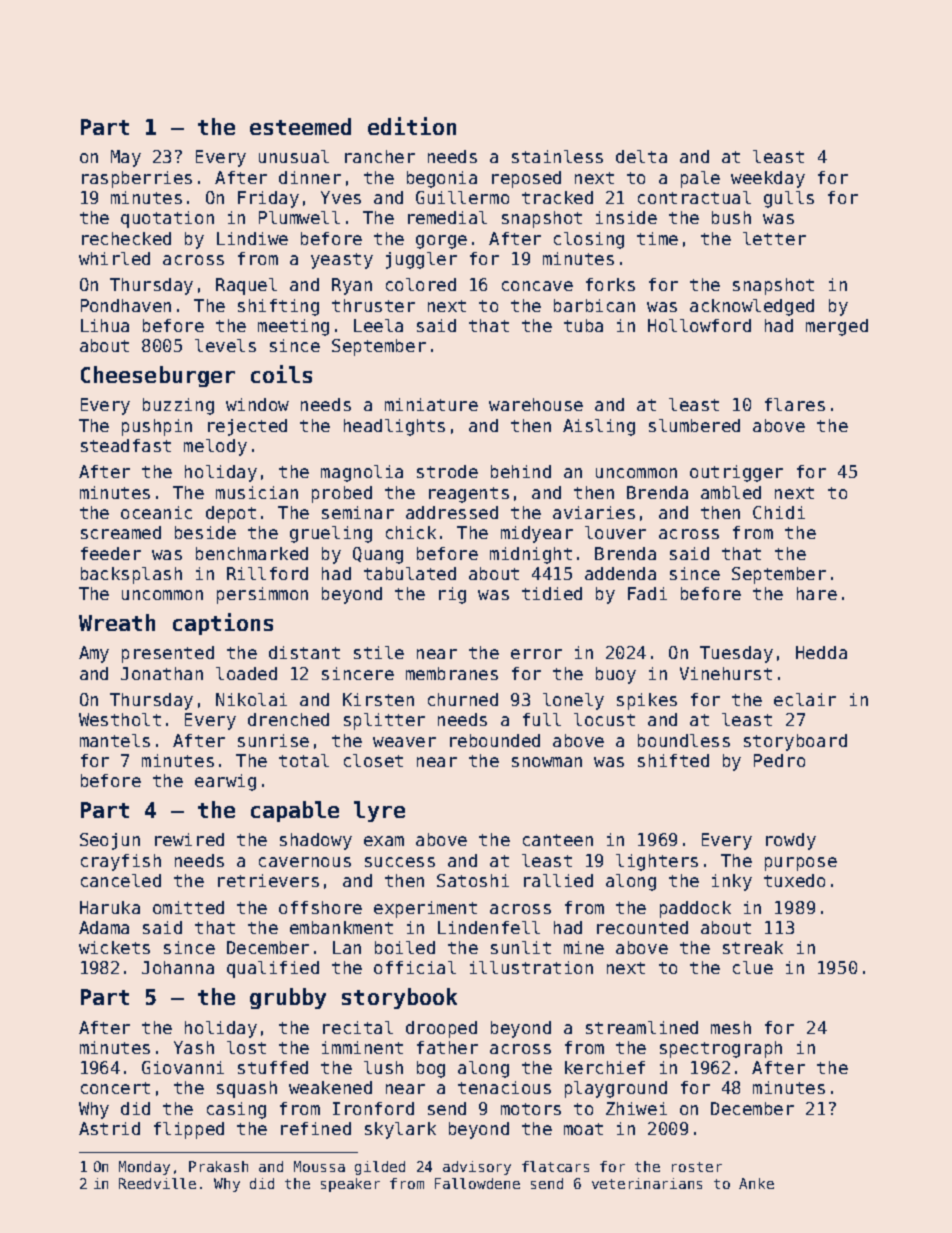 This screenshot has width=952, height=1233. I want to click on beside, so click(205, 532).
